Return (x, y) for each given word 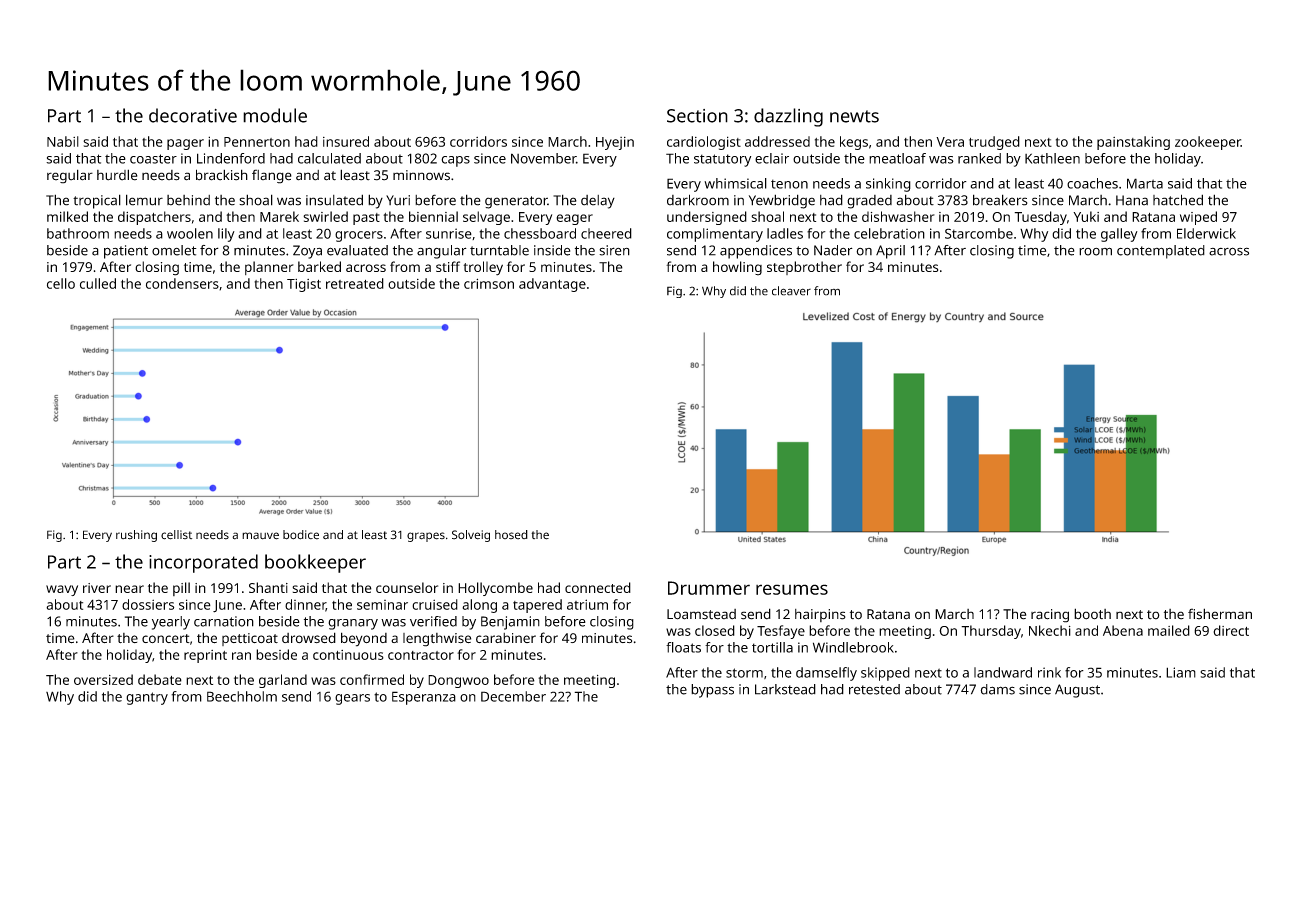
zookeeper (1208, 143)
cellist (176, 535)
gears (352, 699)
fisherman (1220, 614)
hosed (511, 535)
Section (697, 116)
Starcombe (979, 233)
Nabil (63, 141)
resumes (792, 589)
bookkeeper (315, 563)
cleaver (791, 291)
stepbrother (804, 268)
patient (126, 252)
